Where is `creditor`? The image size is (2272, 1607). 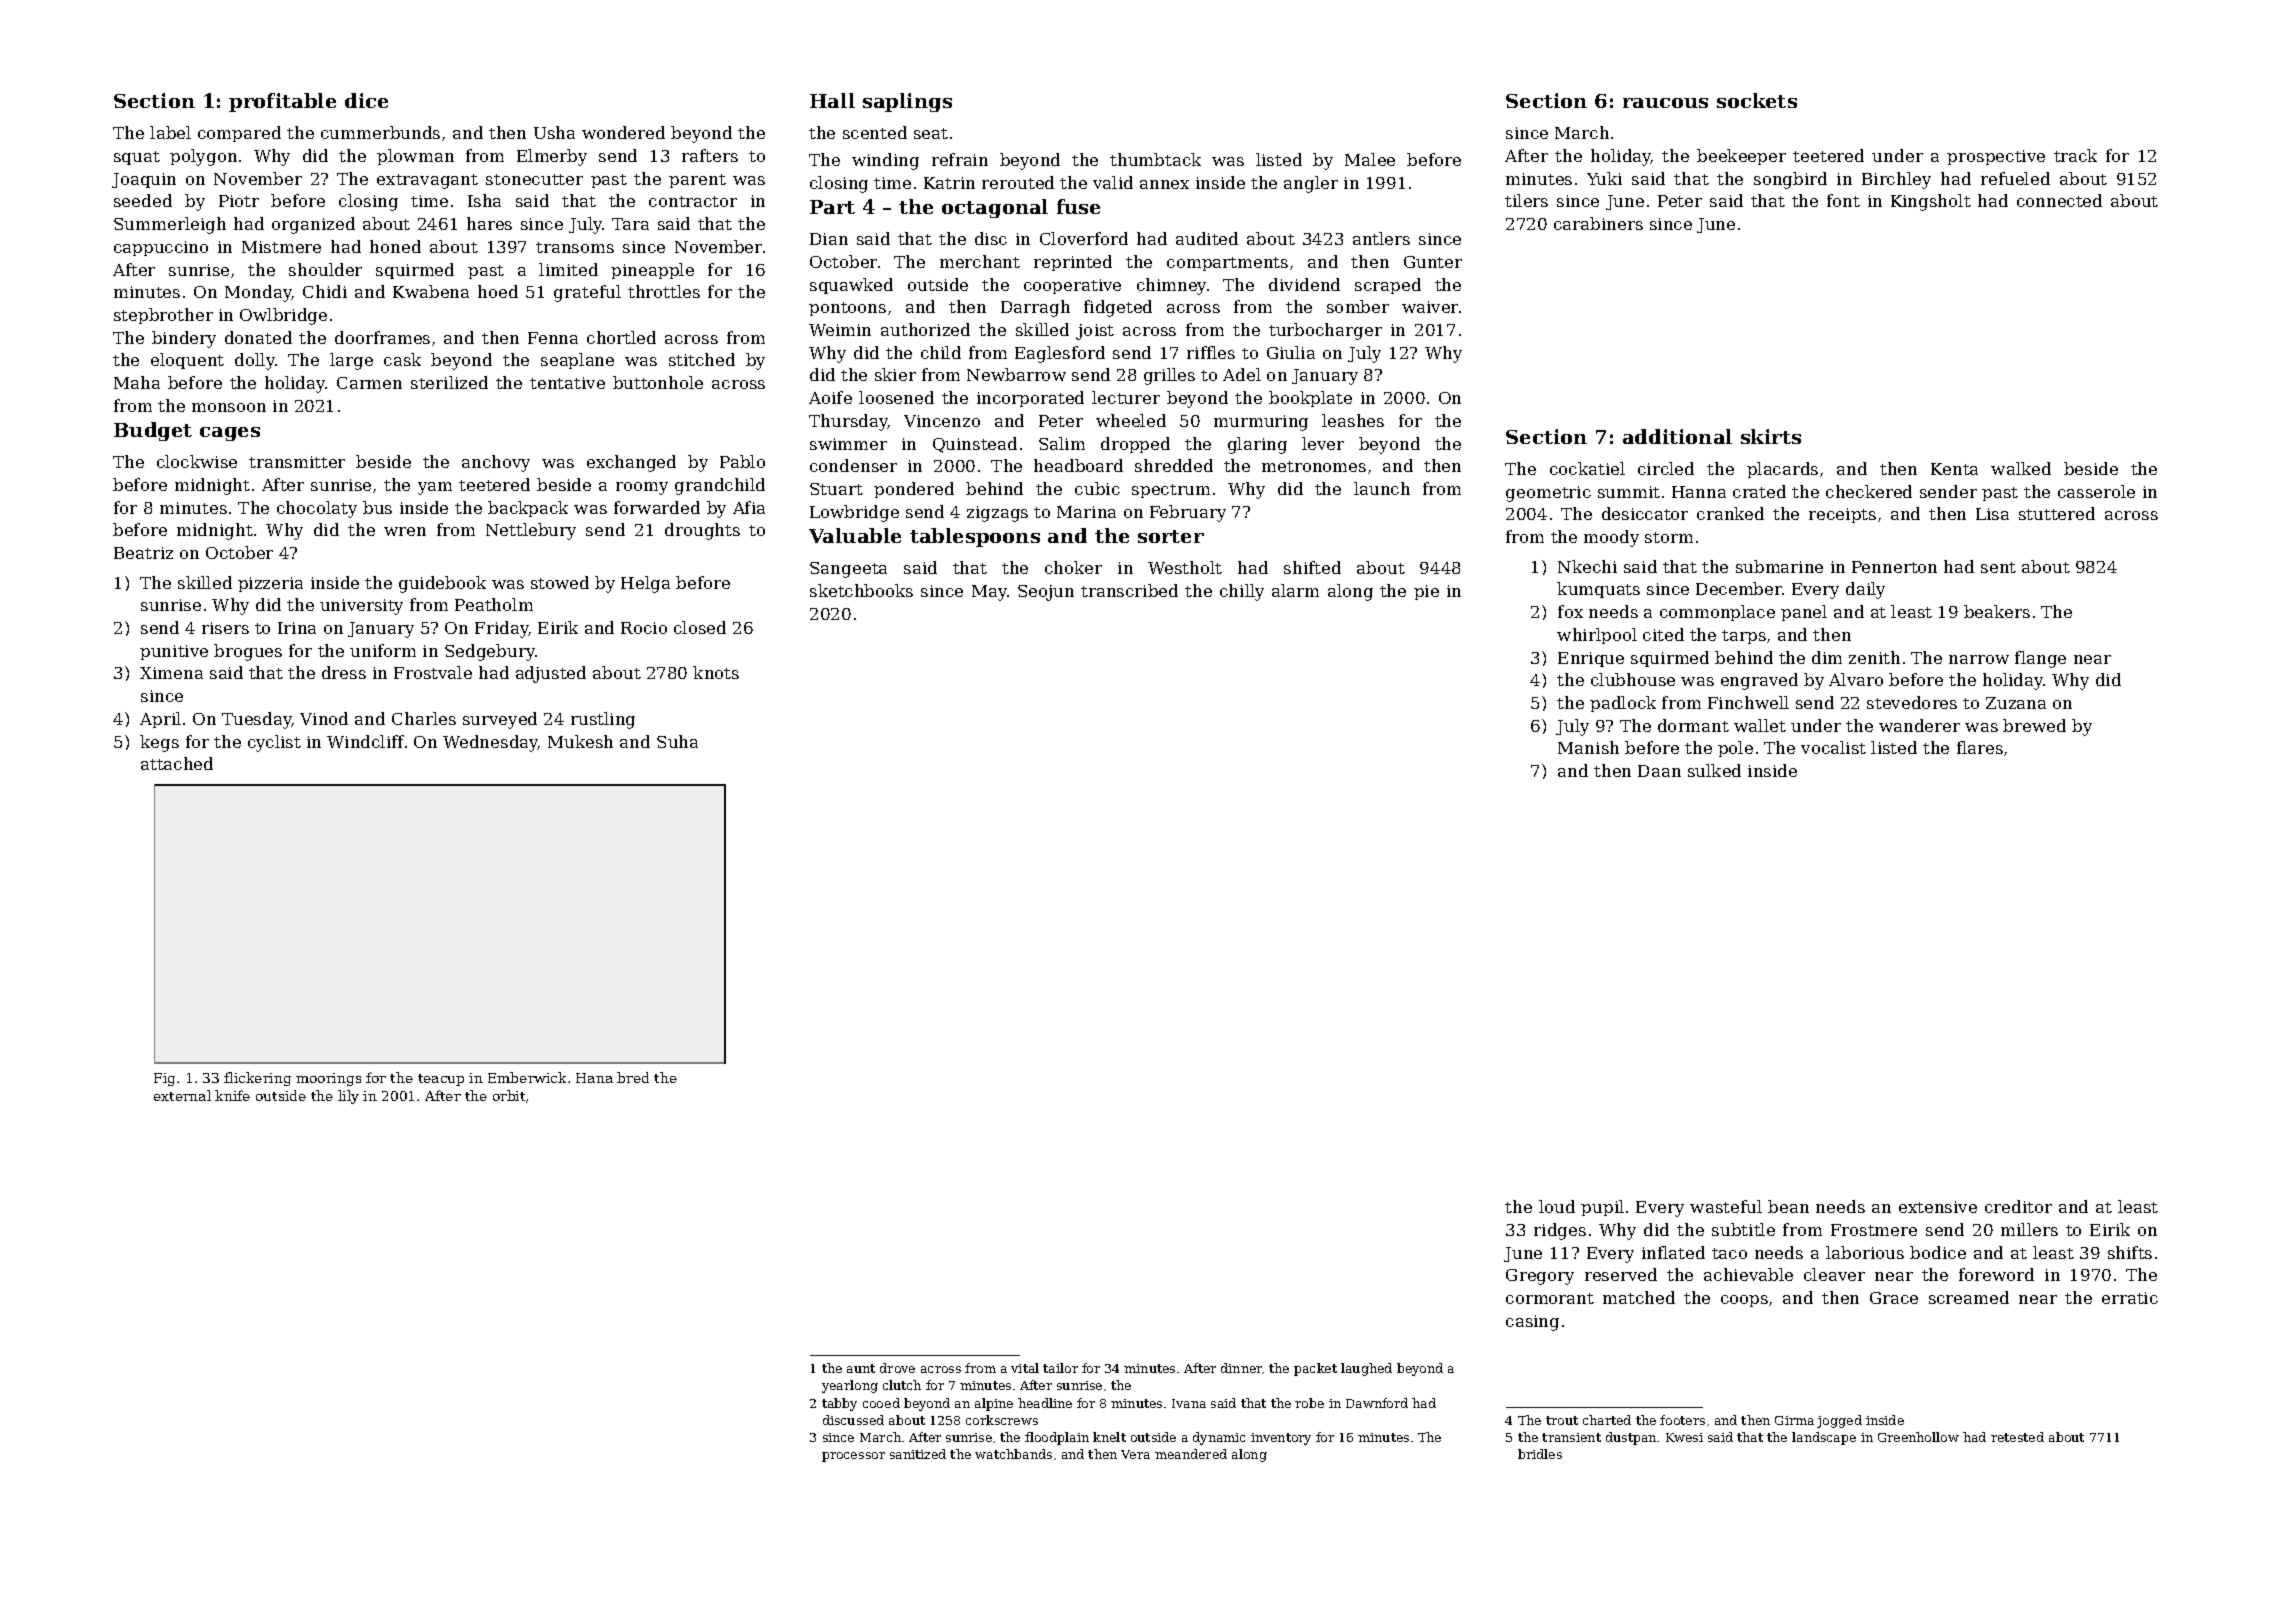 creditor is located at coordinates (2018, 1206).
